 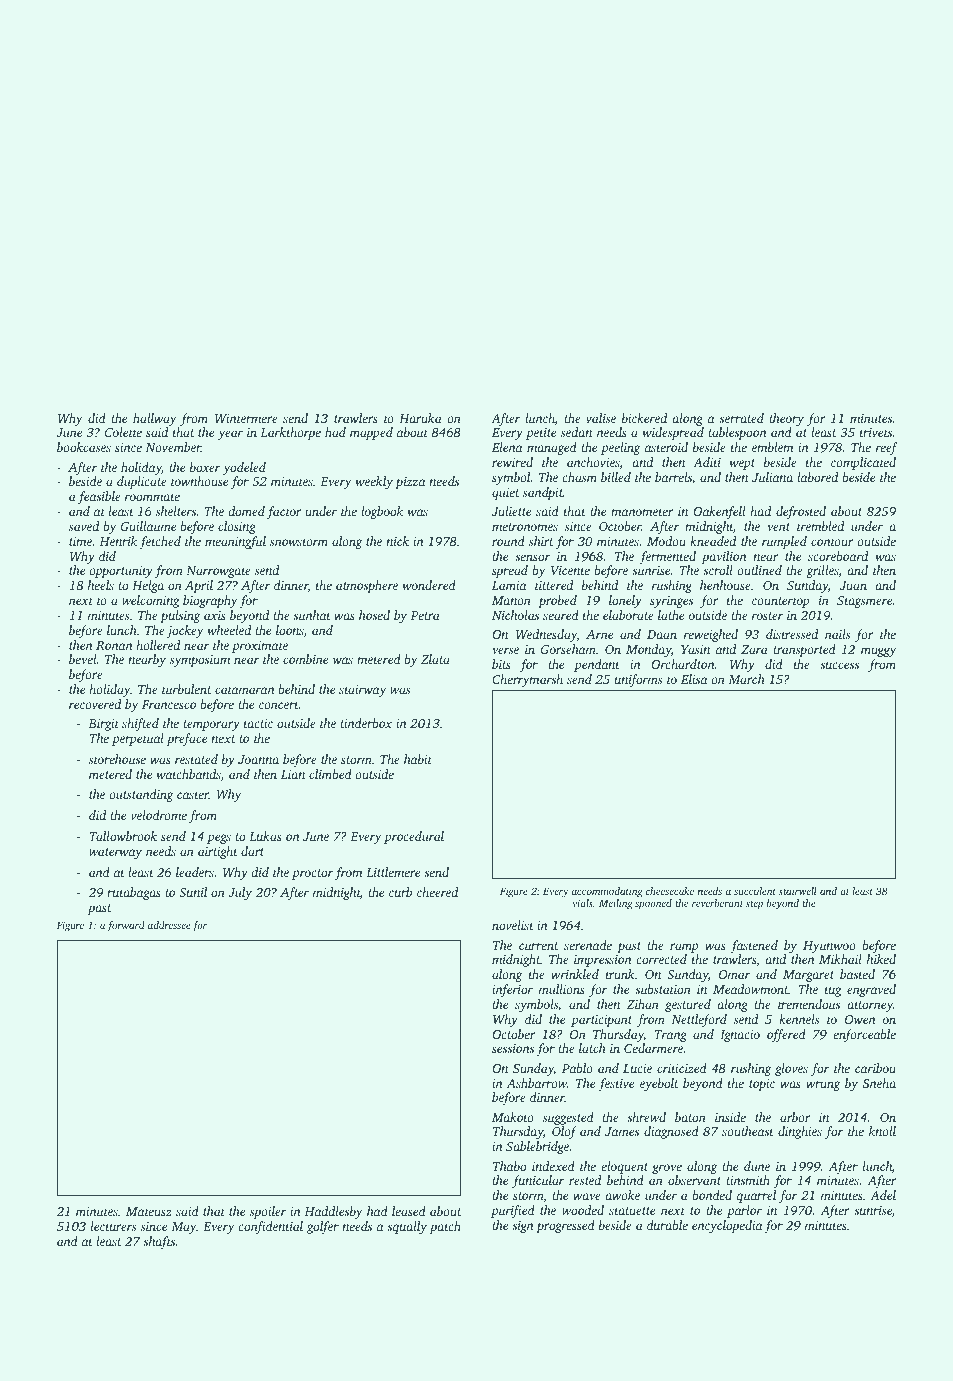 I want to click on rewired, so click(x=512, y=462).
